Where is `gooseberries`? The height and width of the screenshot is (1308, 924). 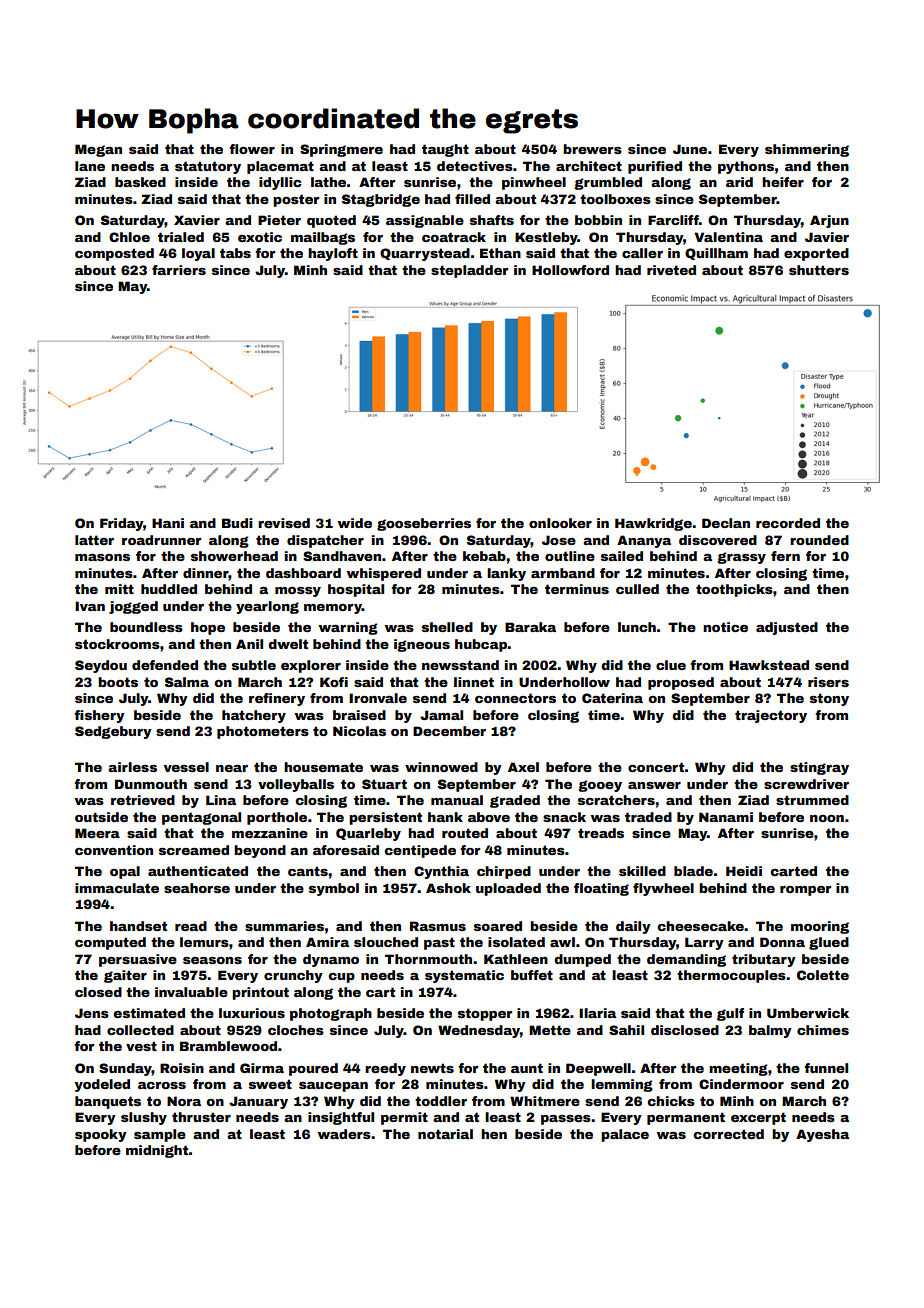
gooseberries is located at coordinates (424, 524).
